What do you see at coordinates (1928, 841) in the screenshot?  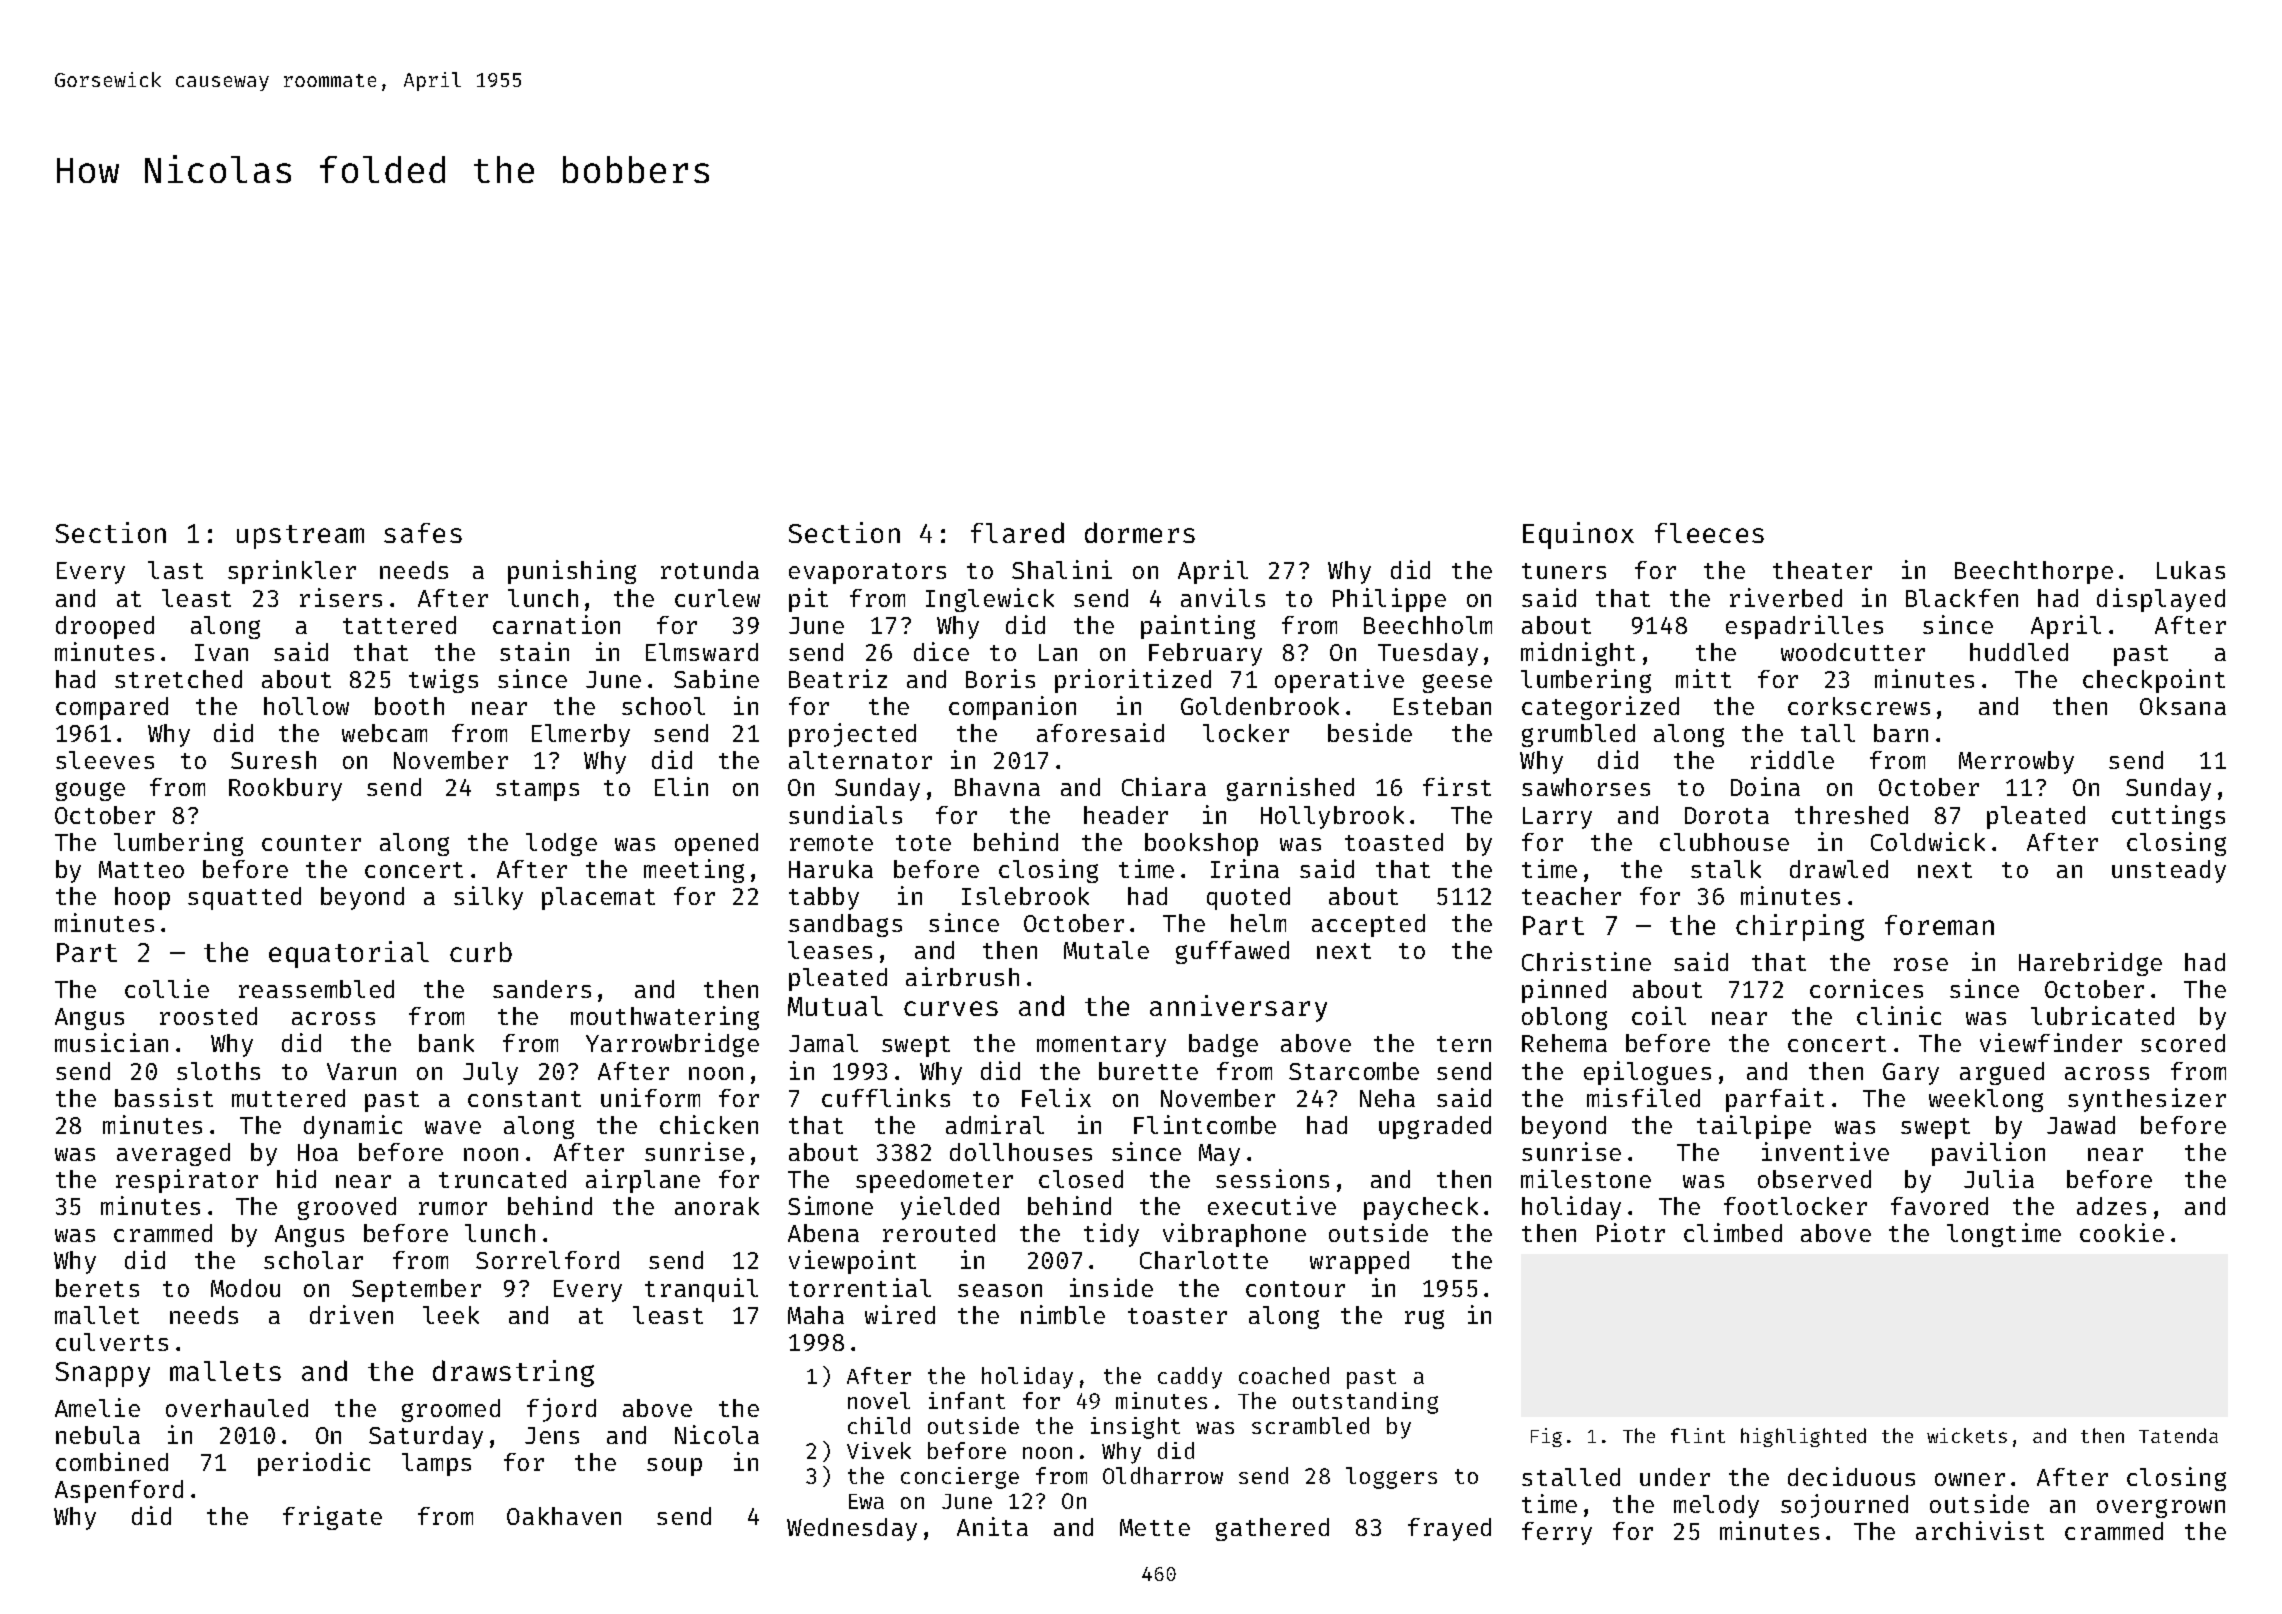 I see `Coldwick` at bounding box center [1928, 841].
